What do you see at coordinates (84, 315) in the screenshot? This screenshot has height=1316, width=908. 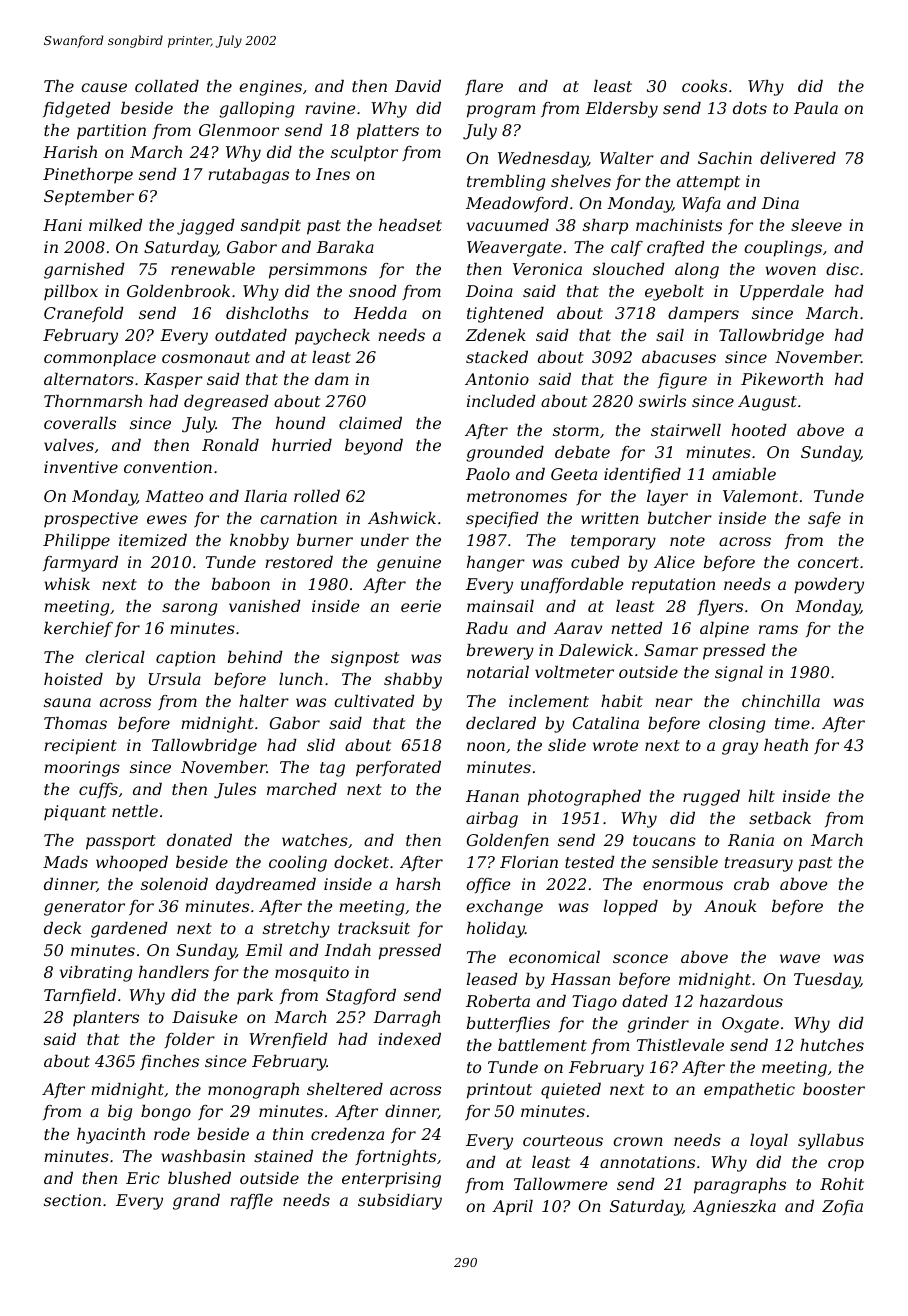 I see `Cranefold` at bounding box center [84, 315].
